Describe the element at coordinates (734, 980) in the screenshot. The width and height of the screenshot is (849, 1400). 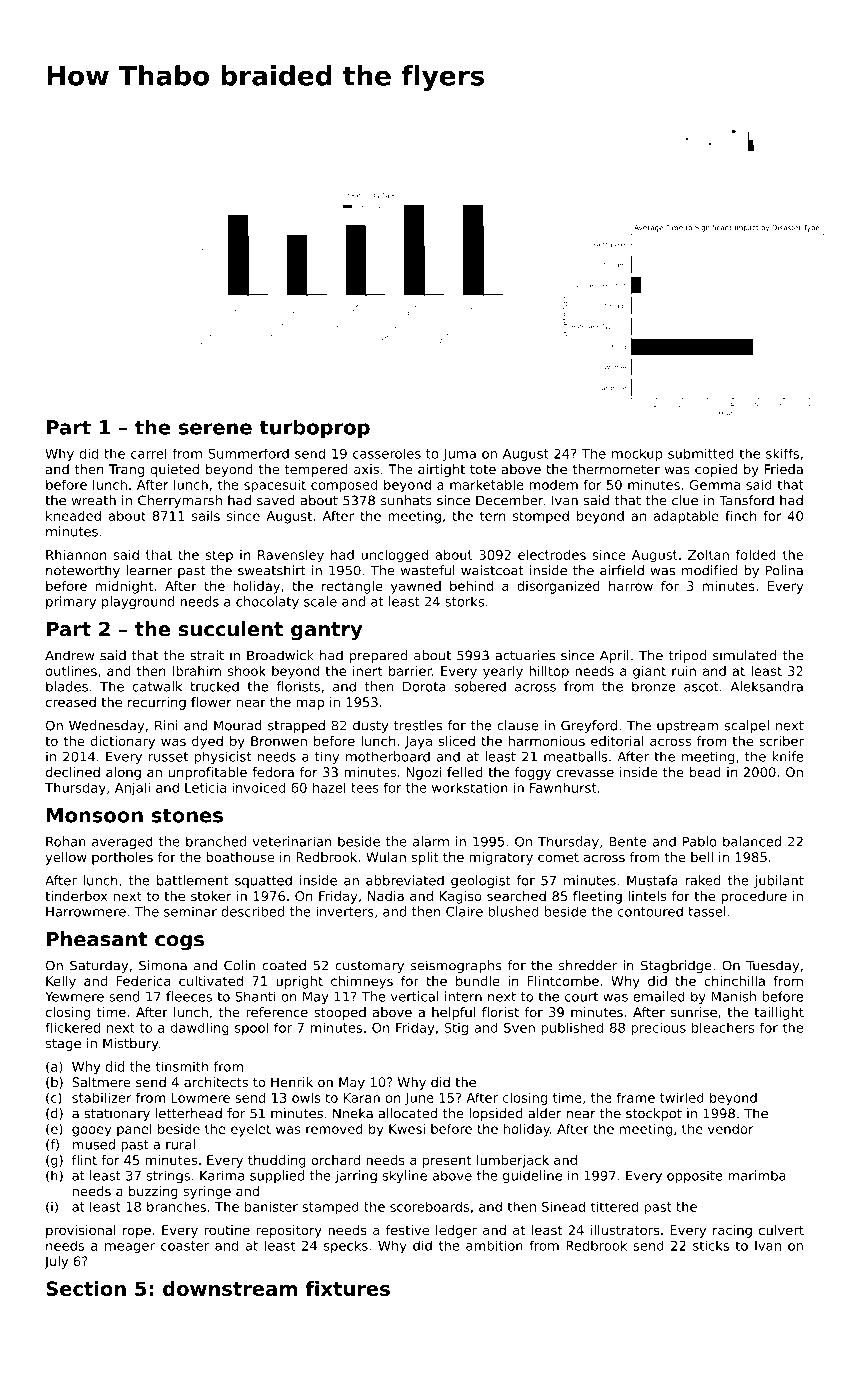
I see `chinchilla` at that location.
